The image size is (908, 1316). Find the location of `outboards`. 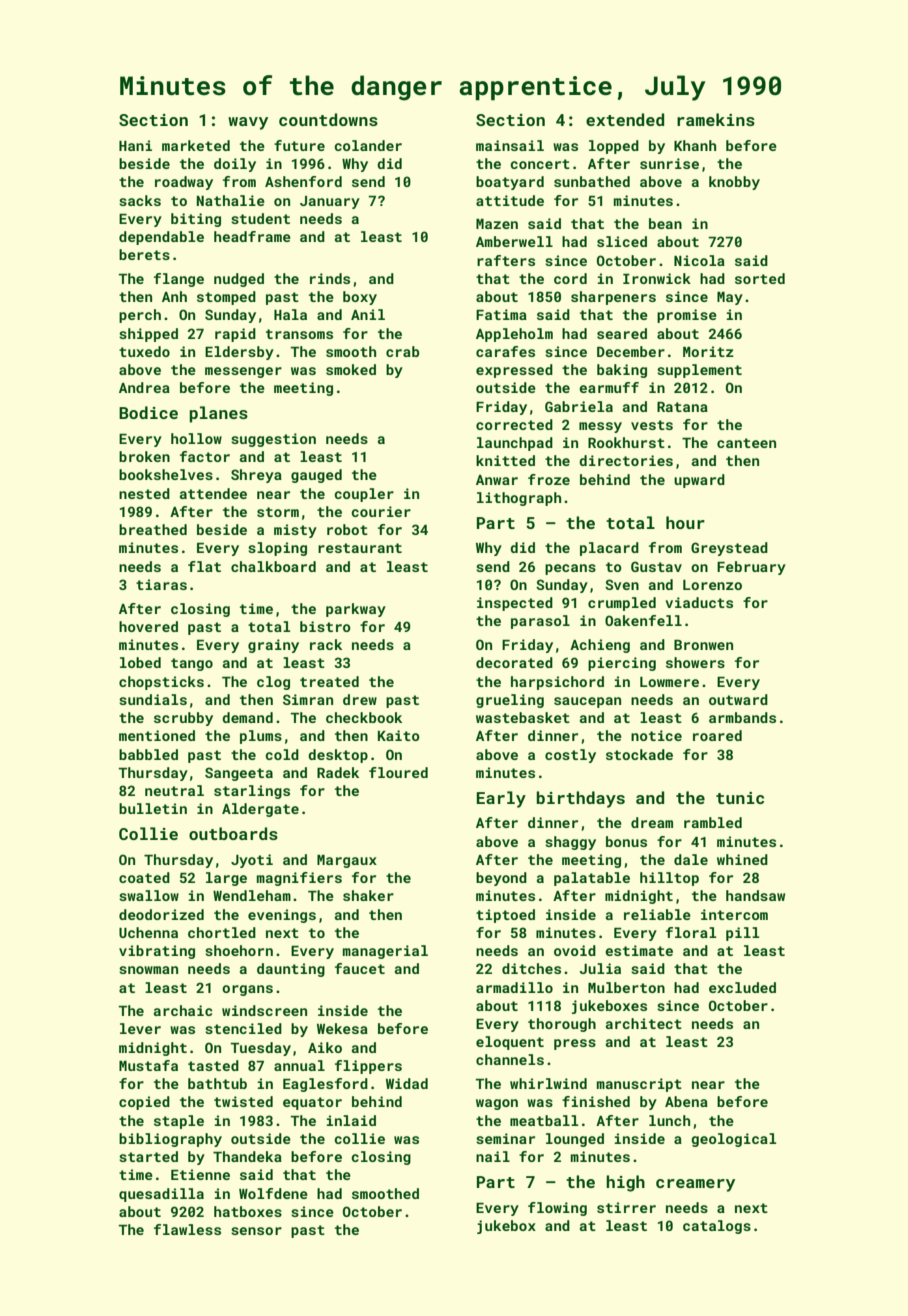

outboards is located at coordinates (233, 833).
